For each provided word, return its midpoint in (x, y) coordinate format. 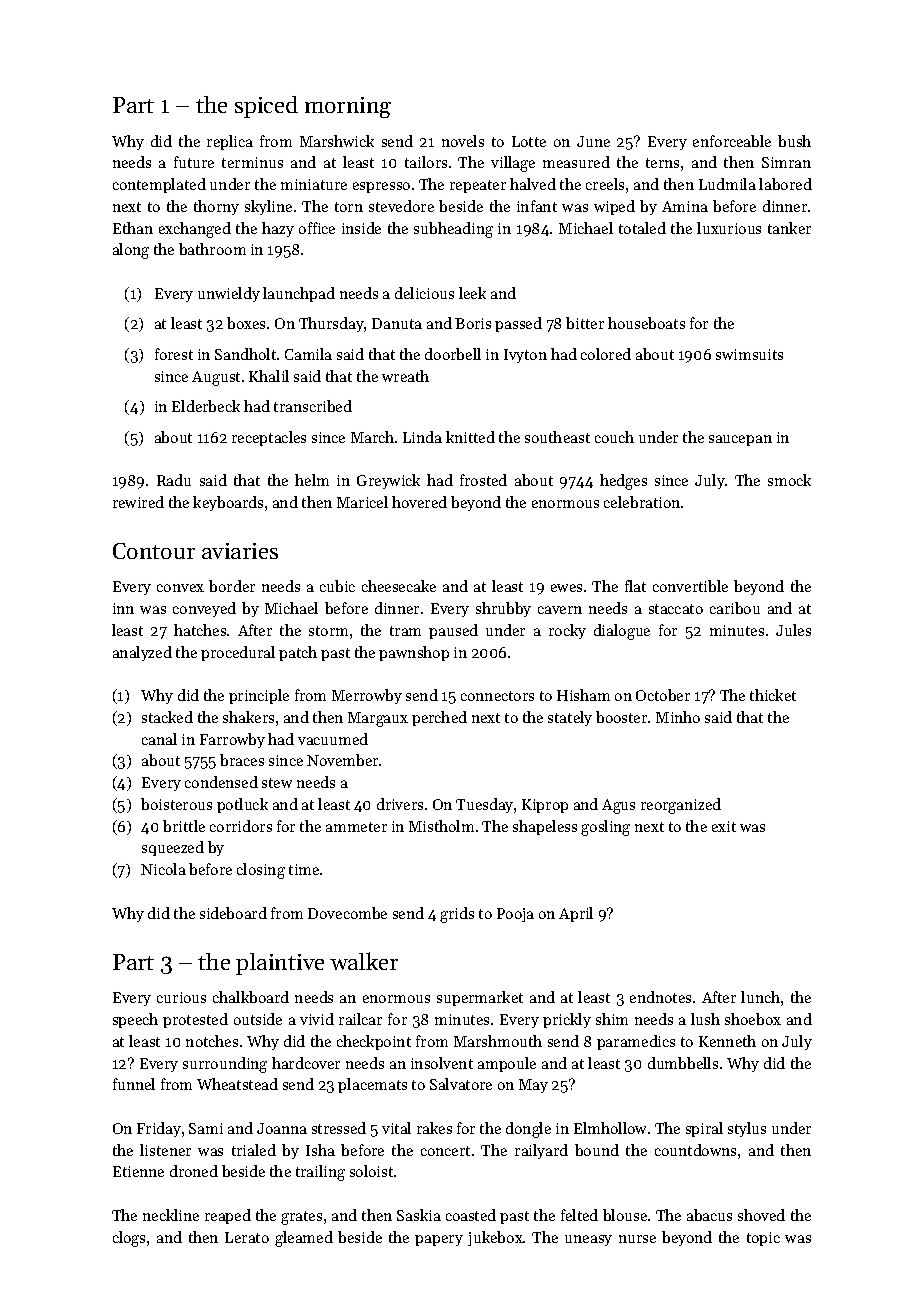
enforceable (732, 141)
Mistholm (441, 826)
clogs (129, 1239)
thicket (773, 695)
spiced (266, 107)
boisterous (176, 804)
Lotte (529, 141)
